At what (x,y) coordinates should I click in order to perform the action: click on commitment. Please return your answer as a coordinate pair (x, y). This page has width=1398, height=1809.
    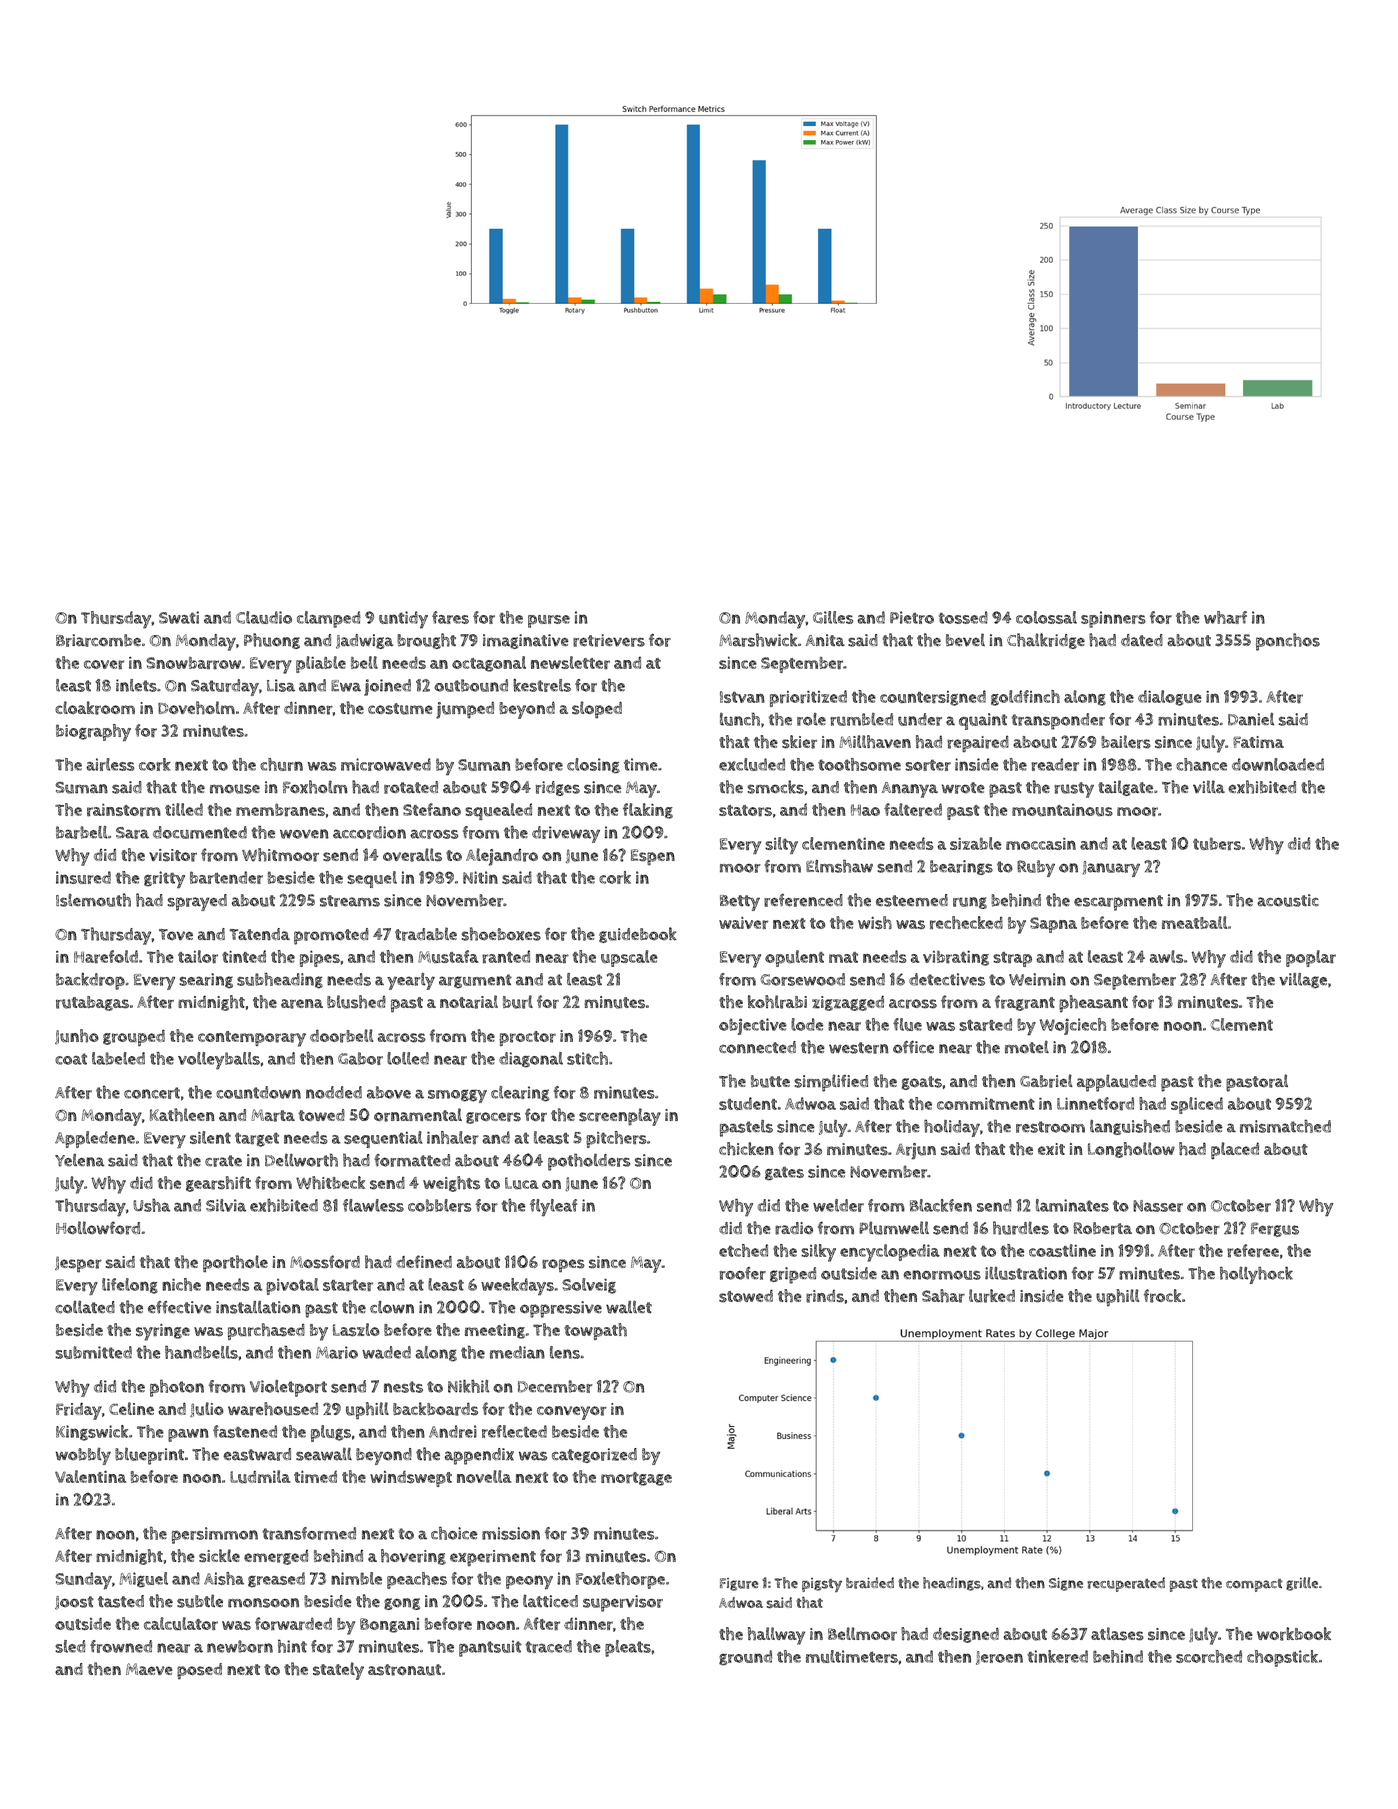
    Looking at the image, I should click on (986, 1104).
